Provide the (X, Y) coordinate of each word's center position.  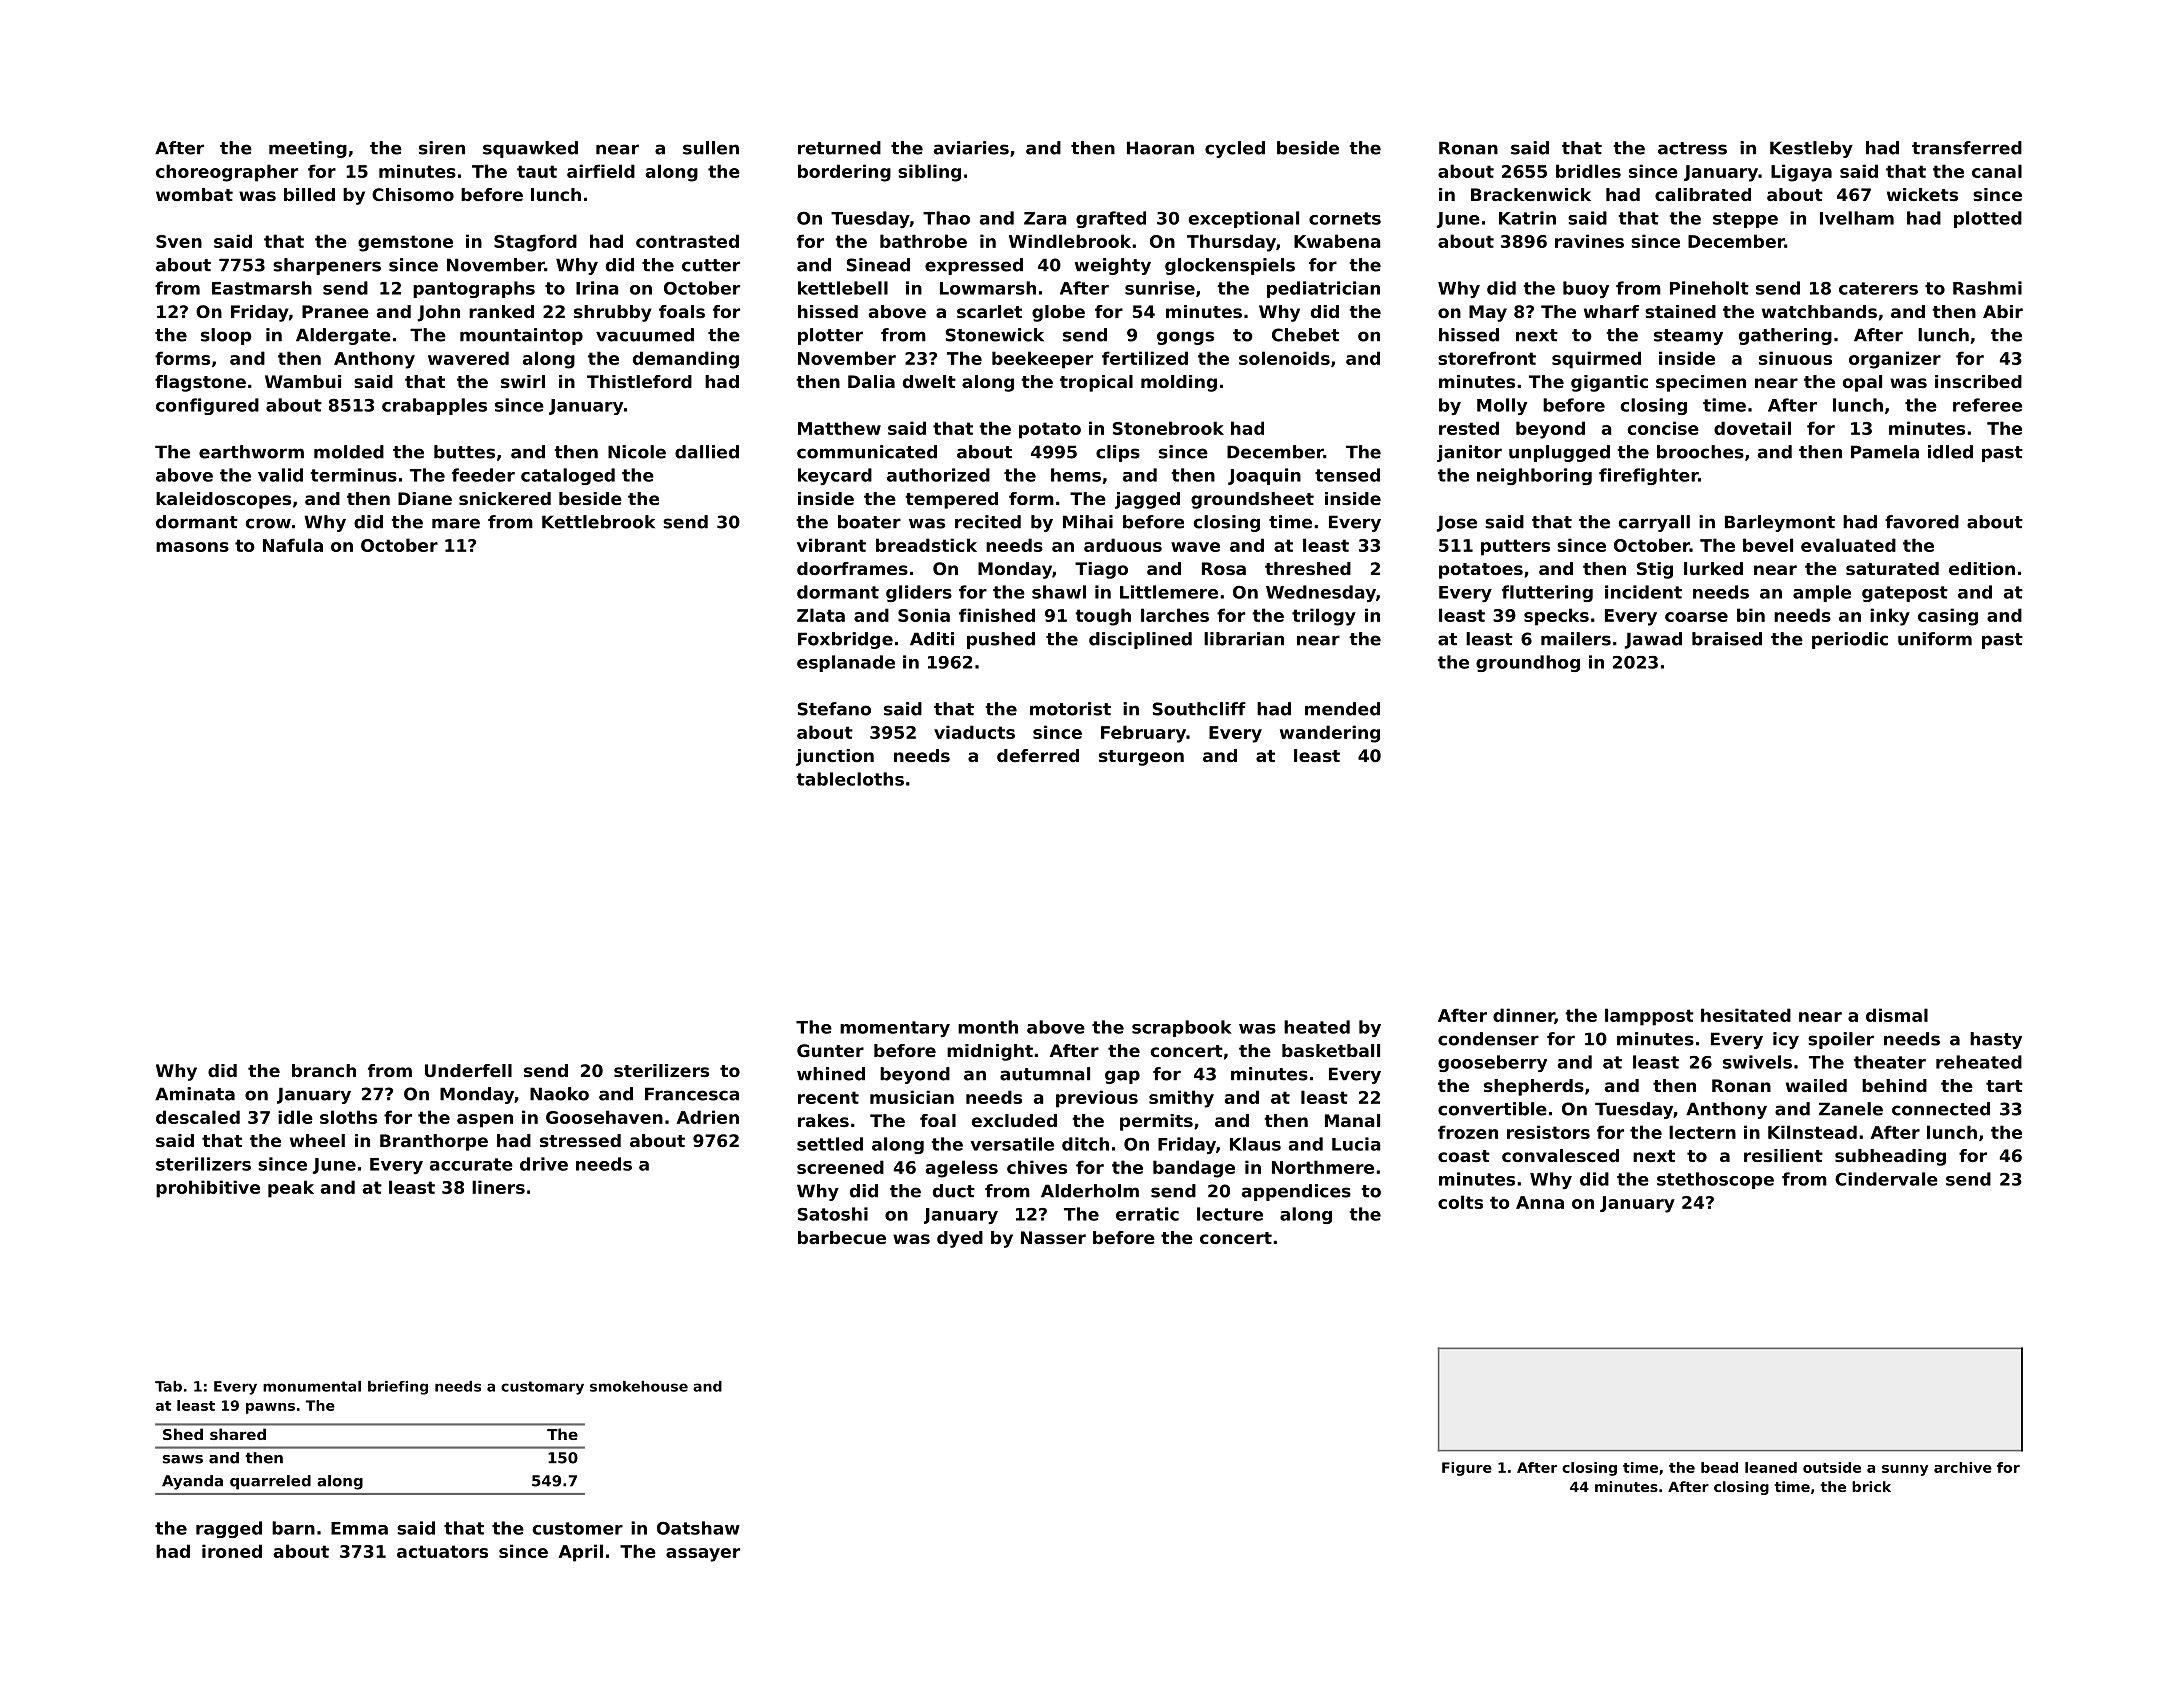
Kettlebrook (598, 522)
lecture (1230, 1214)
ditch (1085, 1144)
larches (1175, 615)
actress (1692, 148)
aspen (485, 1121)
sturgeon (1141, 758)
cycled (1235, 149)
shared (238, 1434)
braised (1727, 639)
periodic (1850, 640)
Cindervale (1886, 1179)
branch (324, 1070)
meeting (308, 149)
